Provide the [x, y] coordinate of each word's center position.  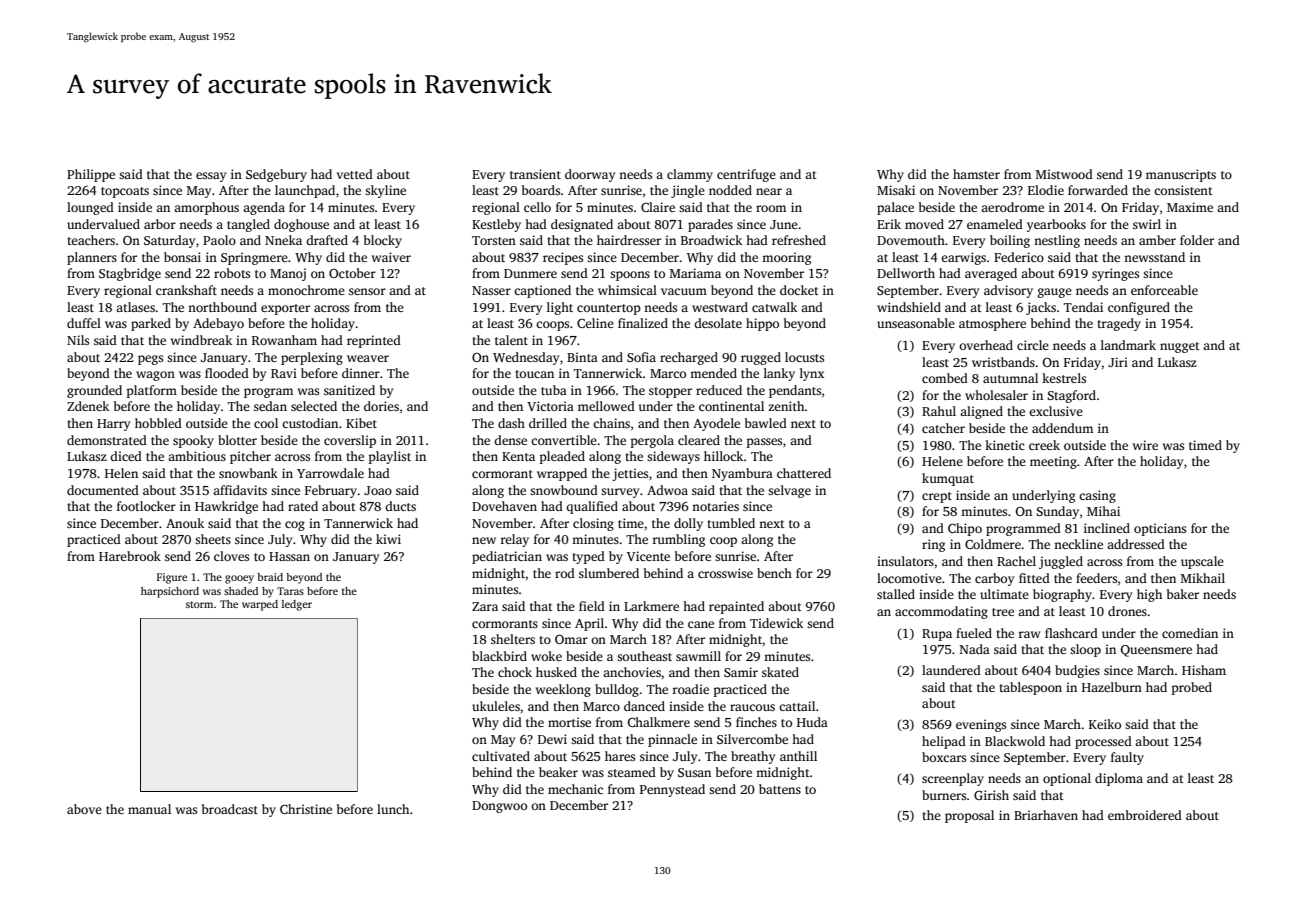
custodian [310, 423]
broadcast [230, 809]
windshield [909, 307]
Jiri [1118, 362]
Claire [658, 207]
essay [211, 177]
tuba [554, 390]
